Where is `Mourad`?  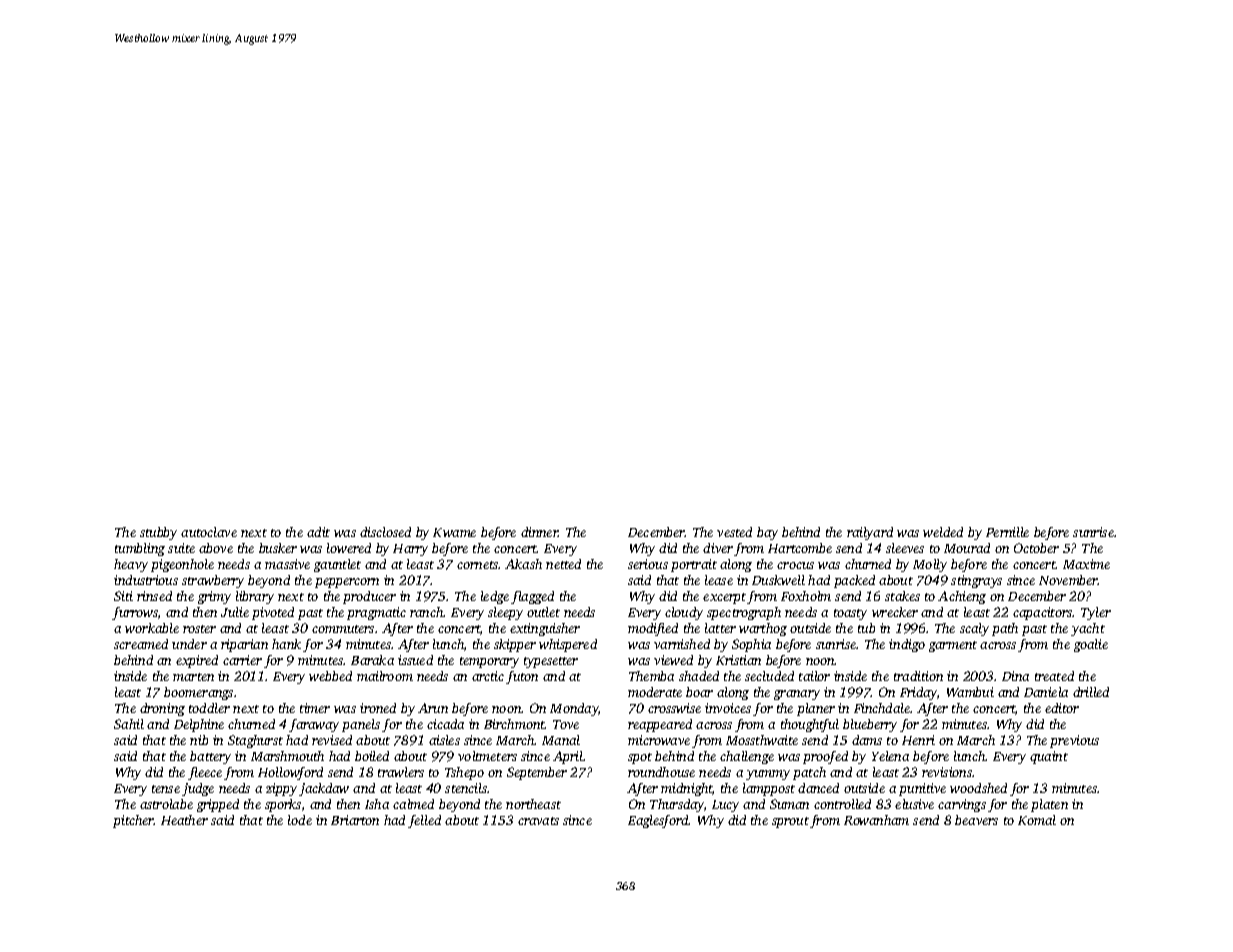
Mourad is located at coordinates (967, 548).
